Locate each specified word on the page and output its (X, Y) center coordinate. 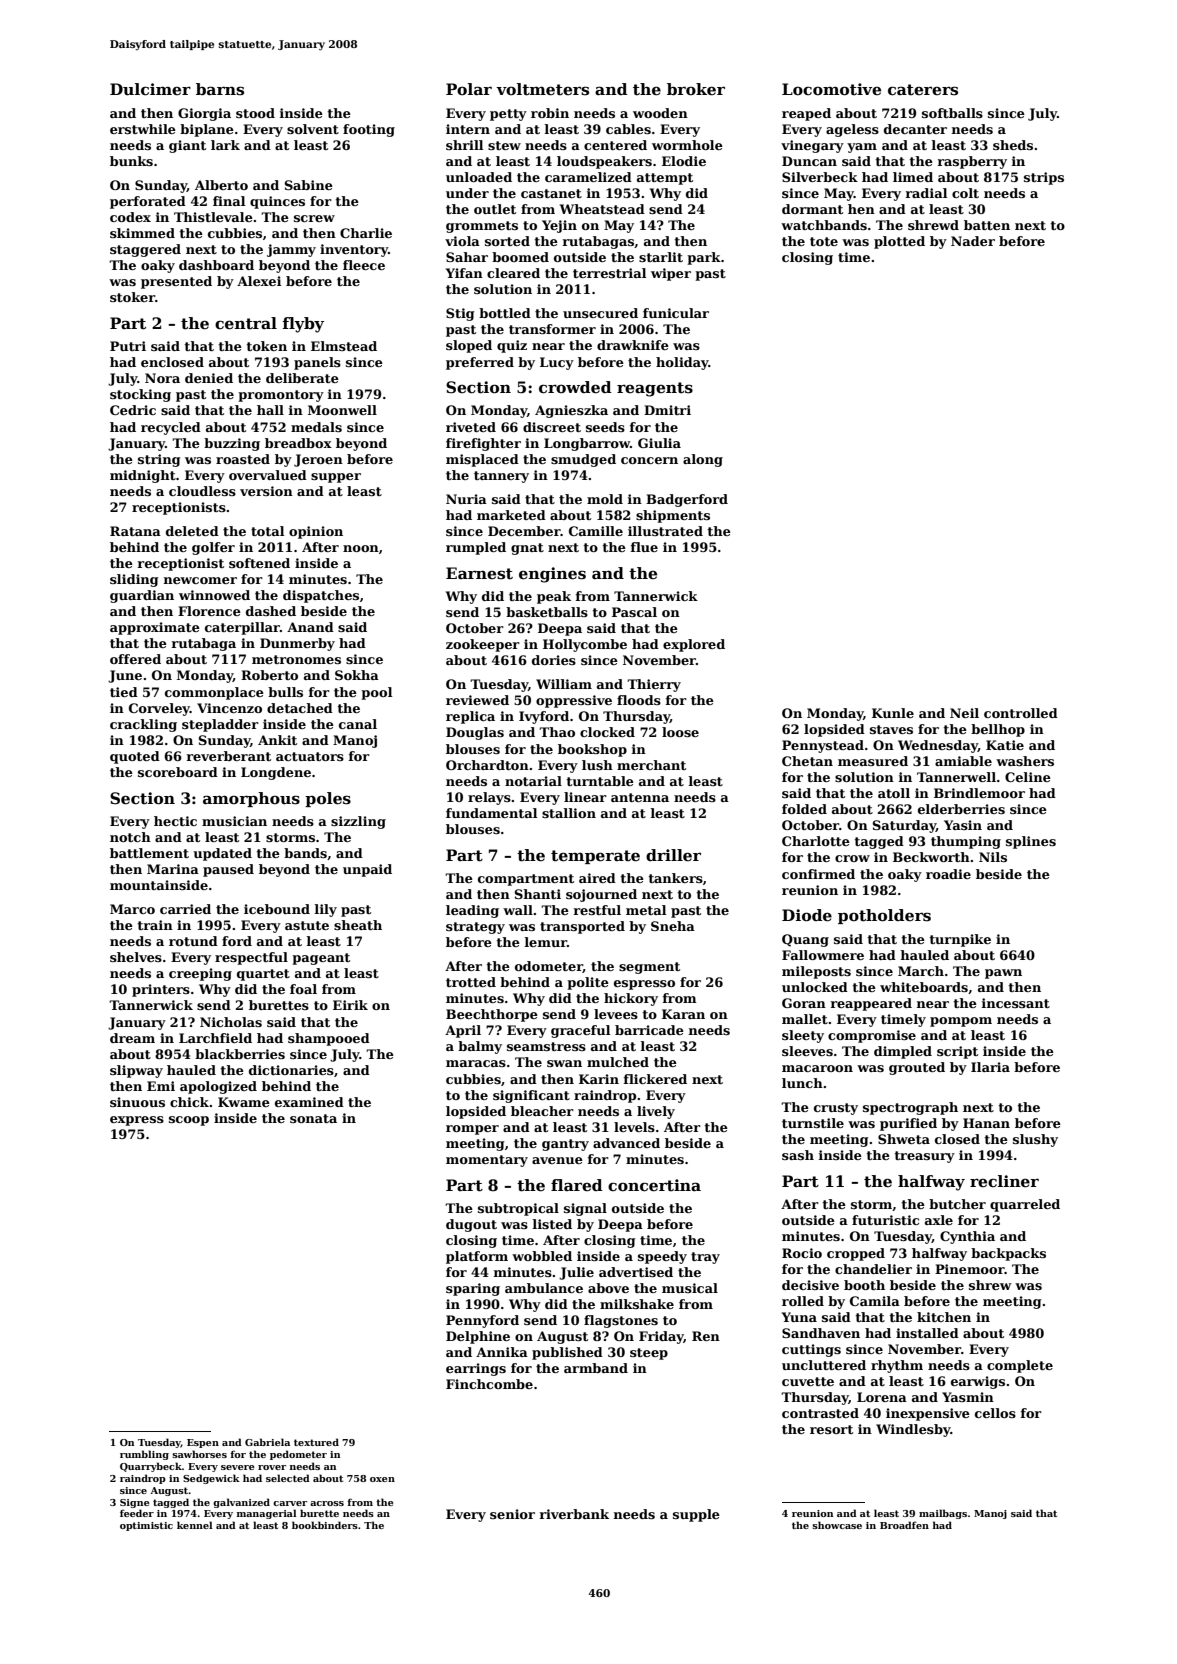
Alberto (221, 185)
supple (696, 1515)
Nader (973, 241)
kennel (195, 1525)
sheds (1013, 145)
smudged (583, 460)
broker (696, 89)
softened (259, 563)
